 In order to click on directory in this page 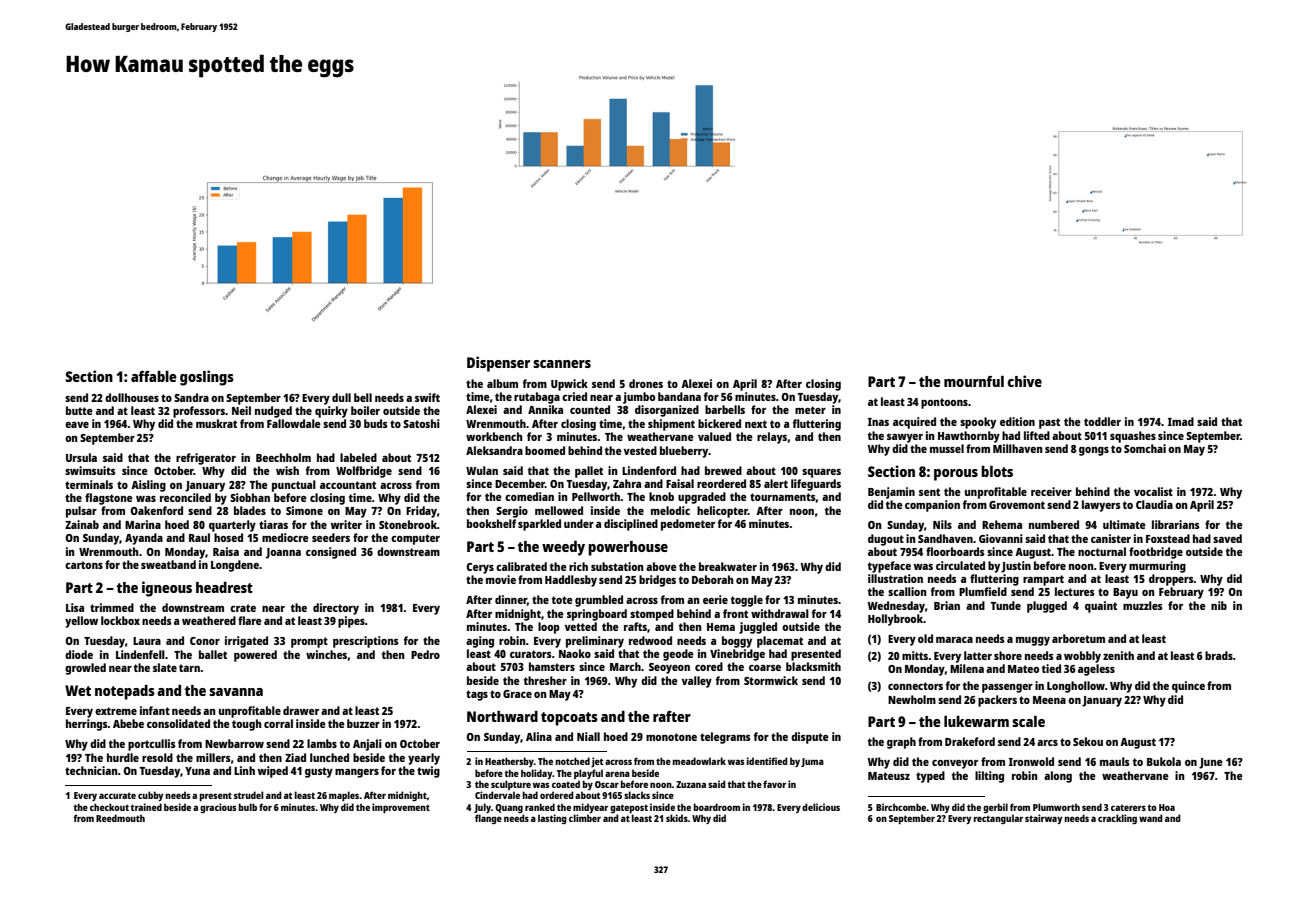, I will do `click(336, 609)`.
